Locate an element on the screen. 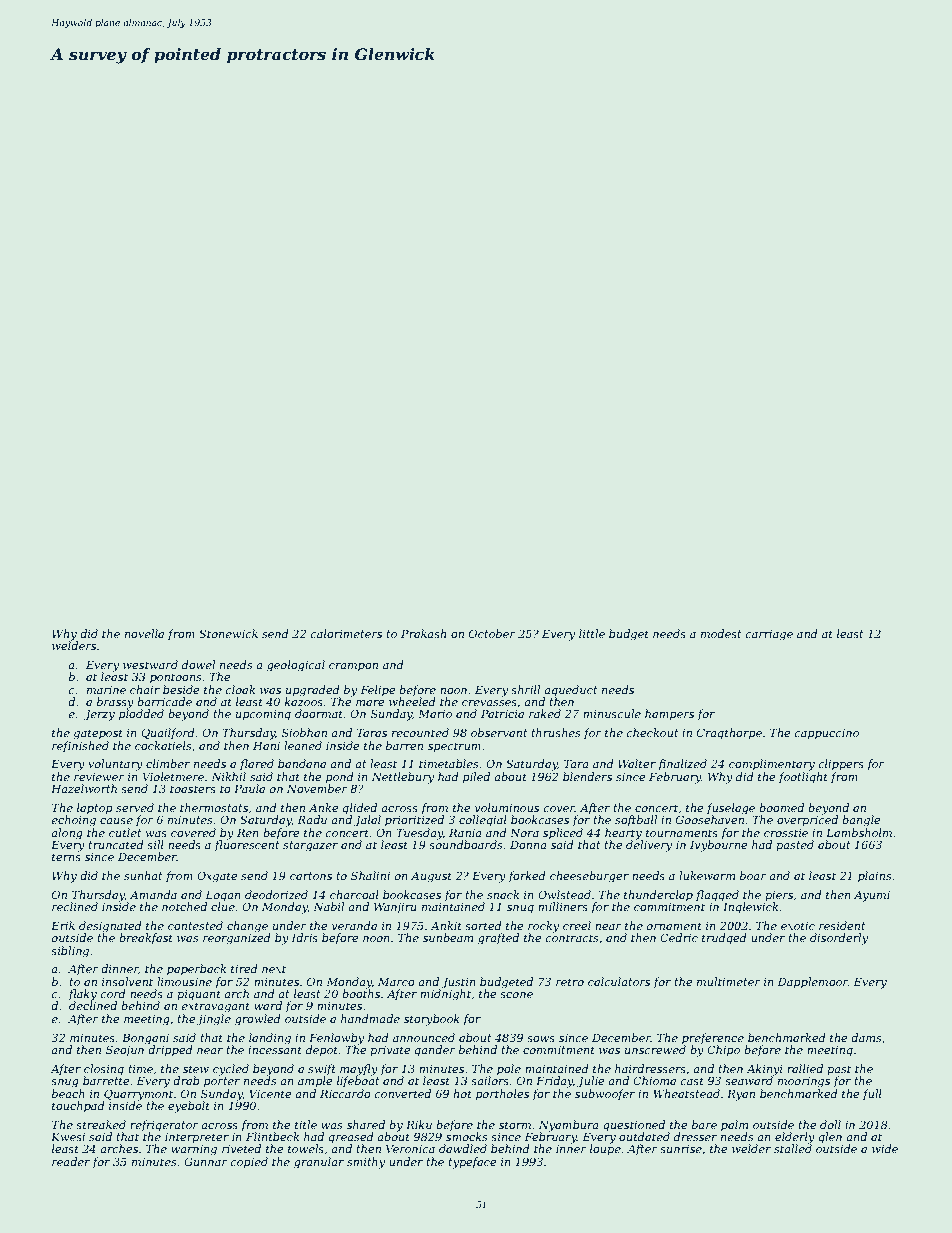 The height and width of the screenshot is (1233, 952). Gunnar is located at coordinates (206, 1161).
